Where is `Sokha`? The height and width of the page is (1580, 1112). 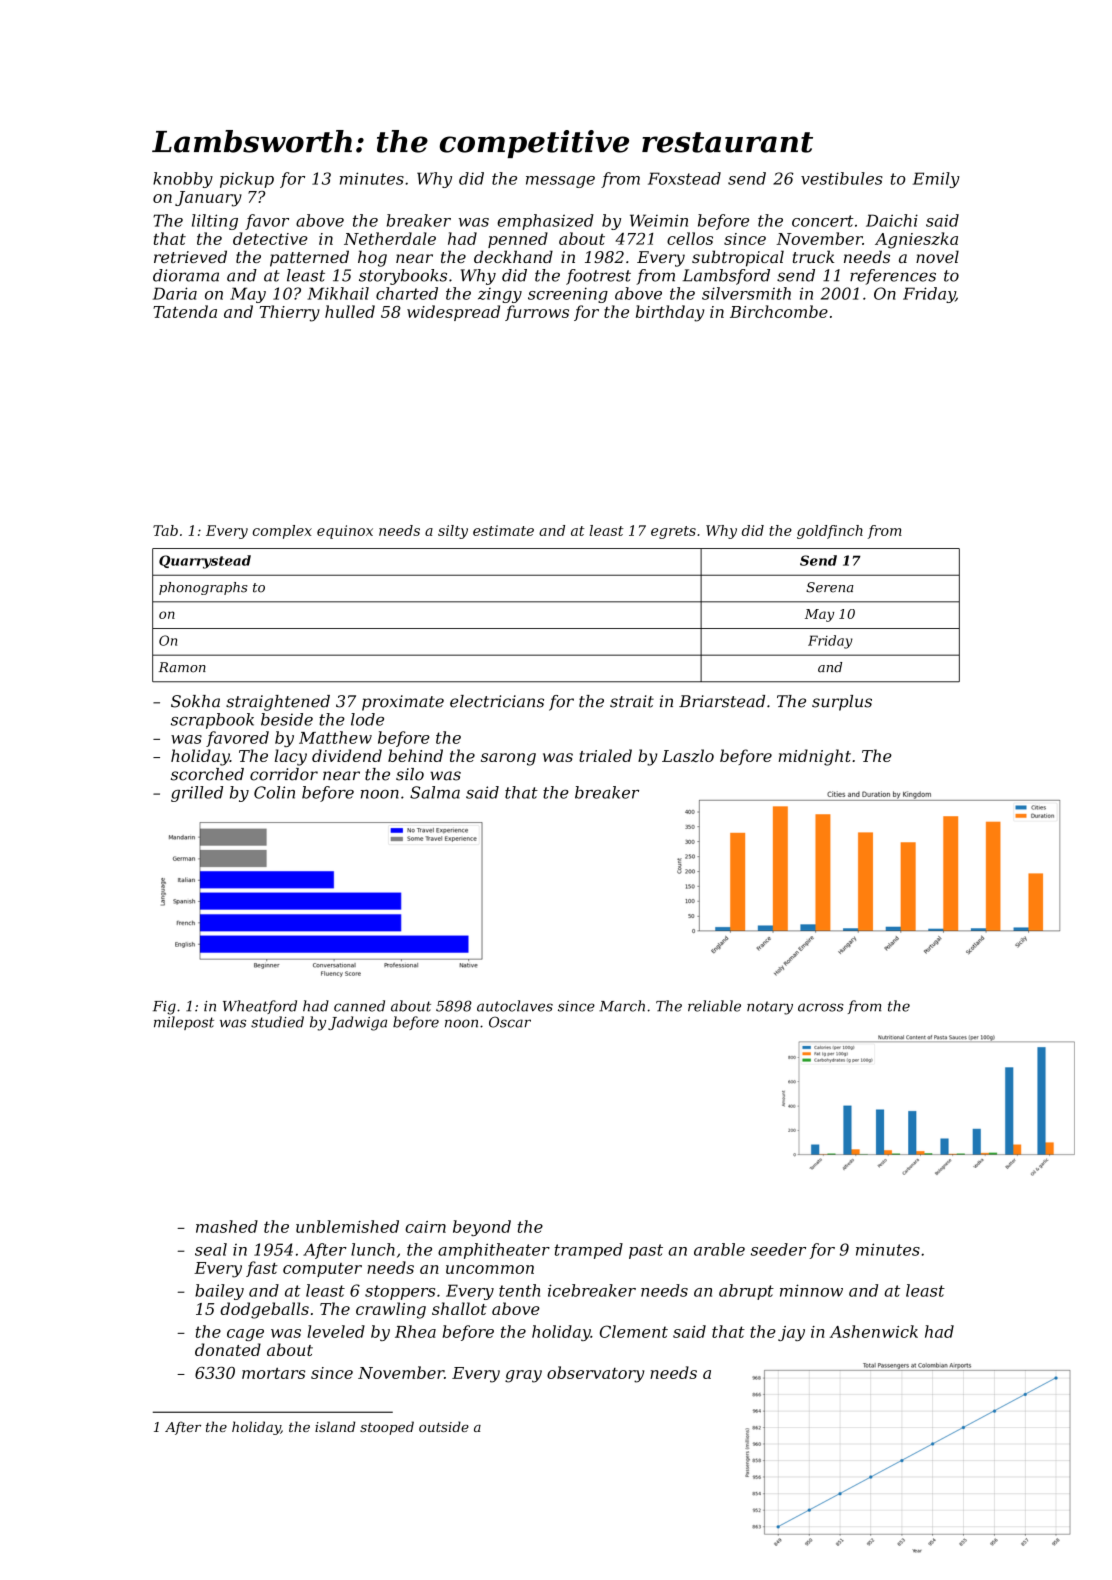
Sokha is located at coordinates (195, 701).
